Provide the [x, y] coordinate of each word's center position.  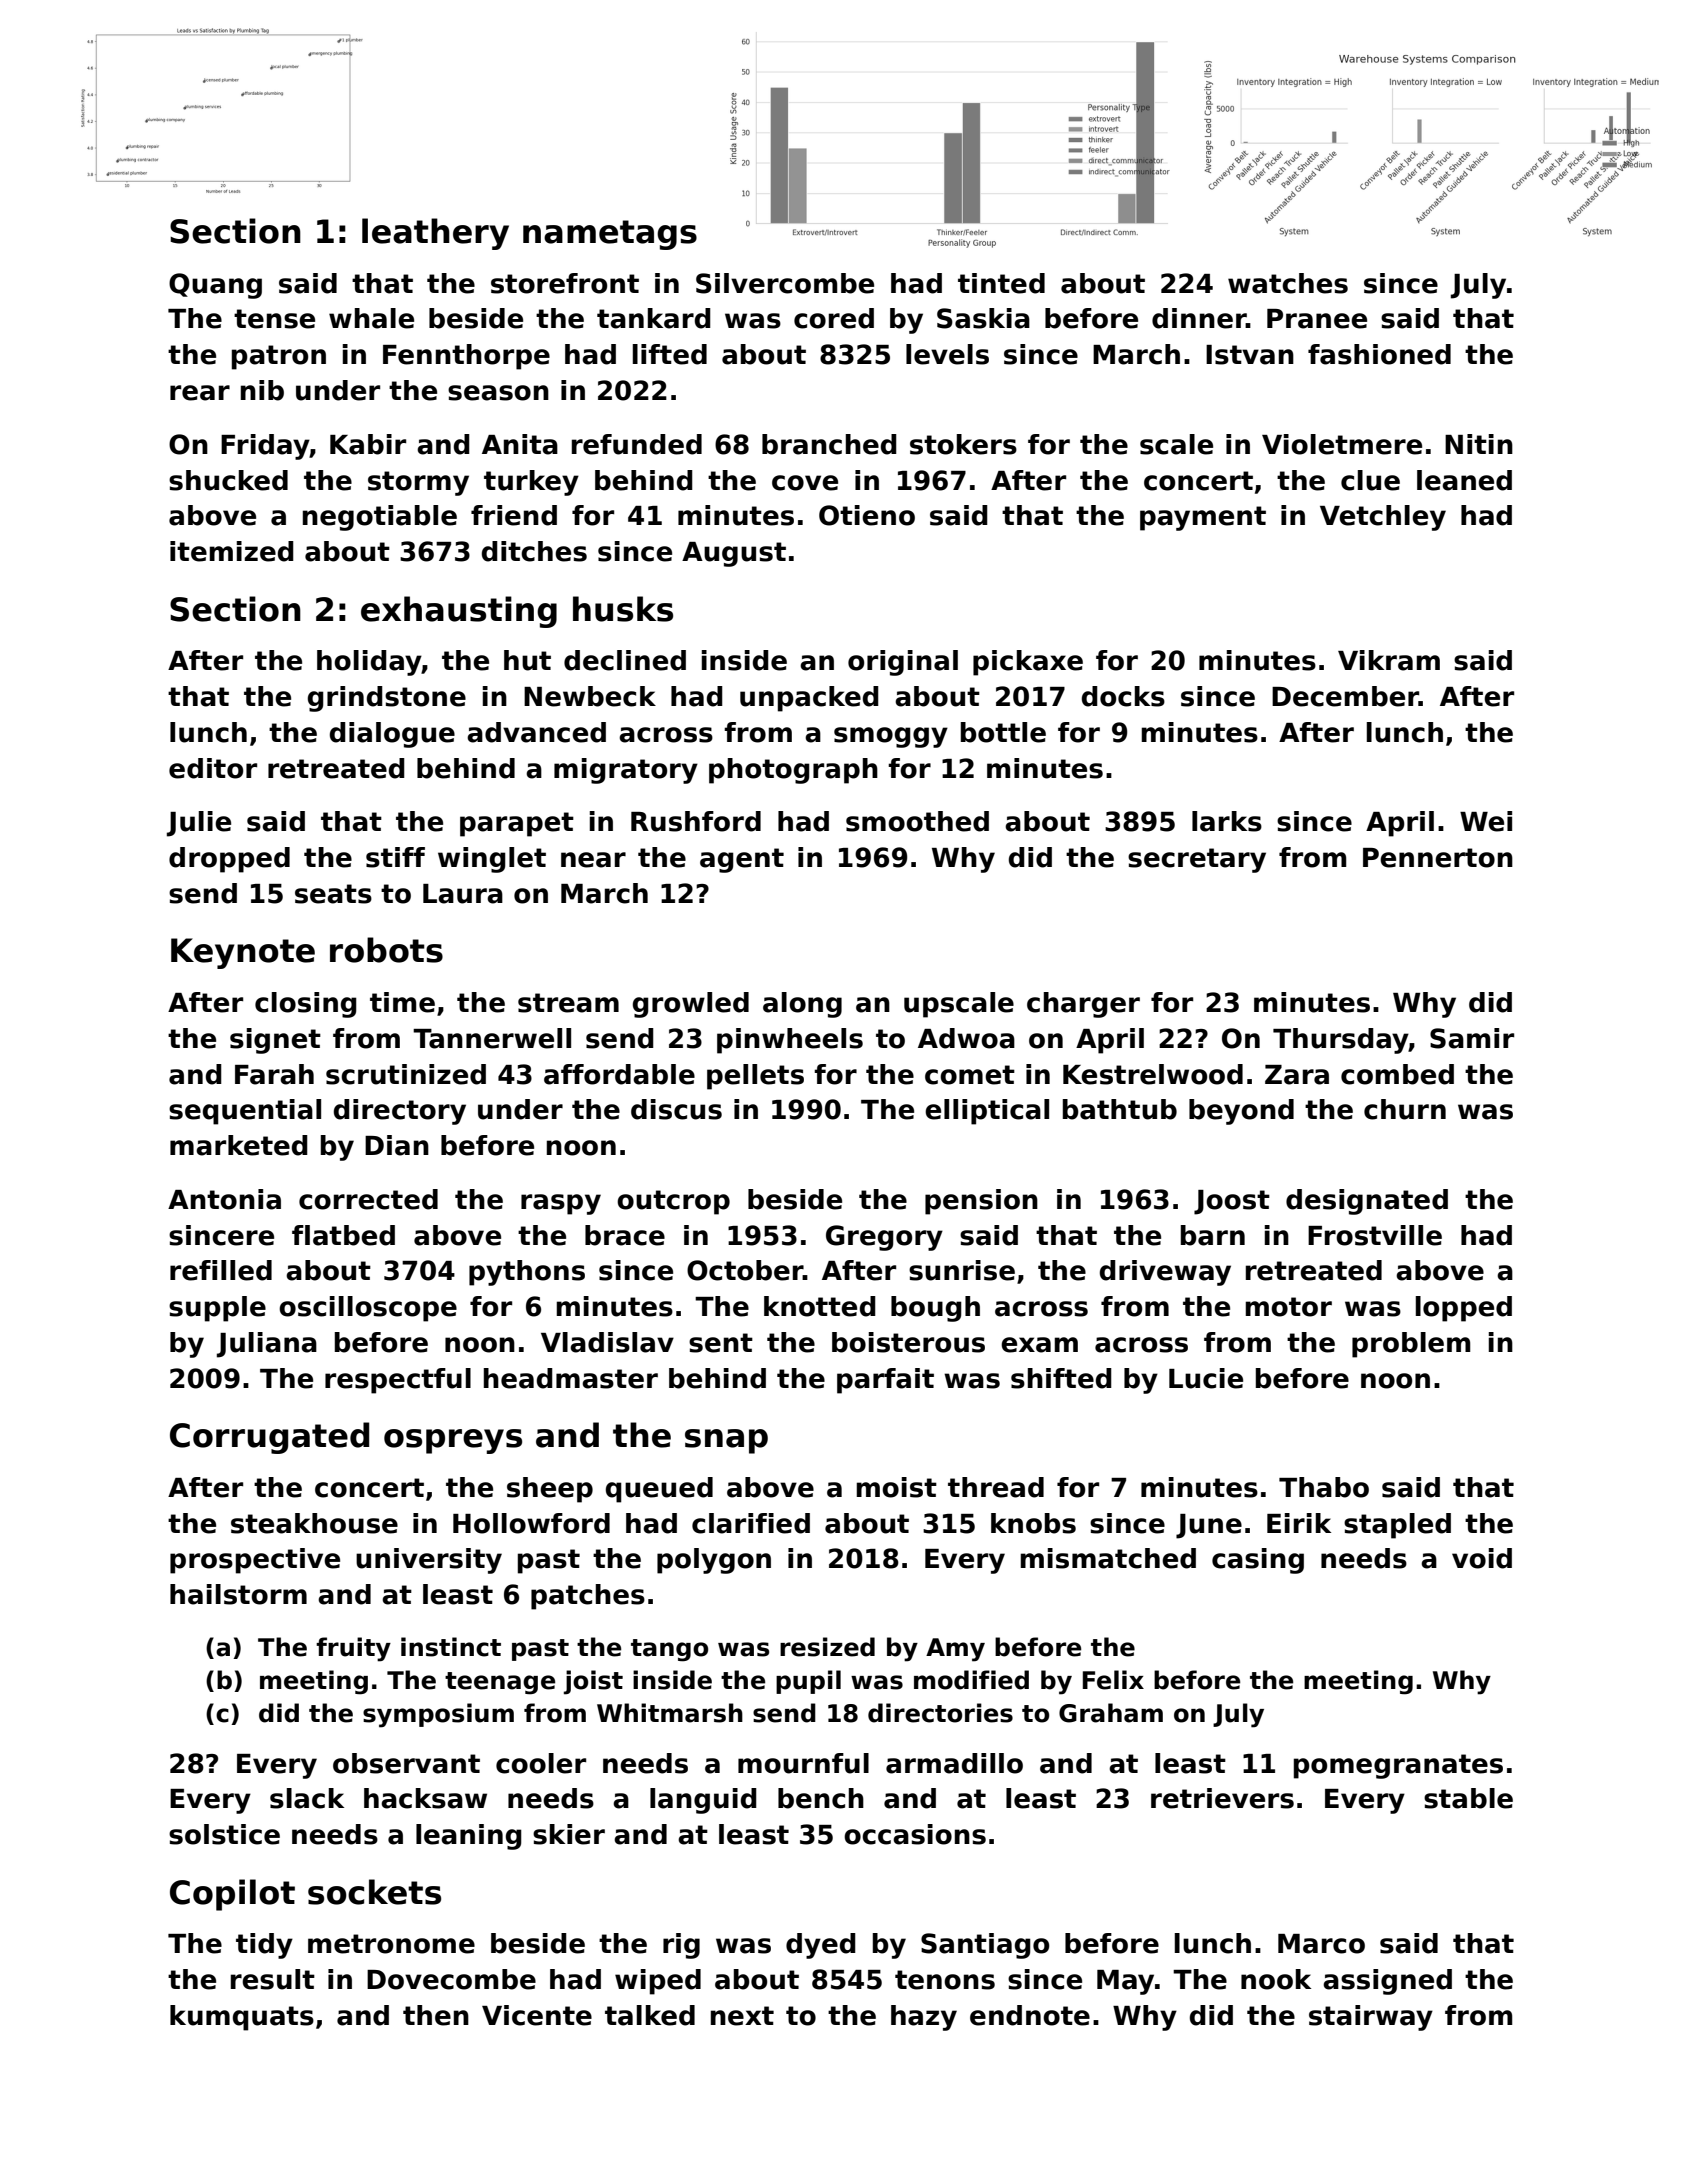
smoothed [917, 821]
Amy [955, 1650]
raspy [561, 1204]
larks [1227, 821]
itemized [232, 551]
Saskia [983, 318]
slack [307, 1798]
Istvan [1250, 355]
